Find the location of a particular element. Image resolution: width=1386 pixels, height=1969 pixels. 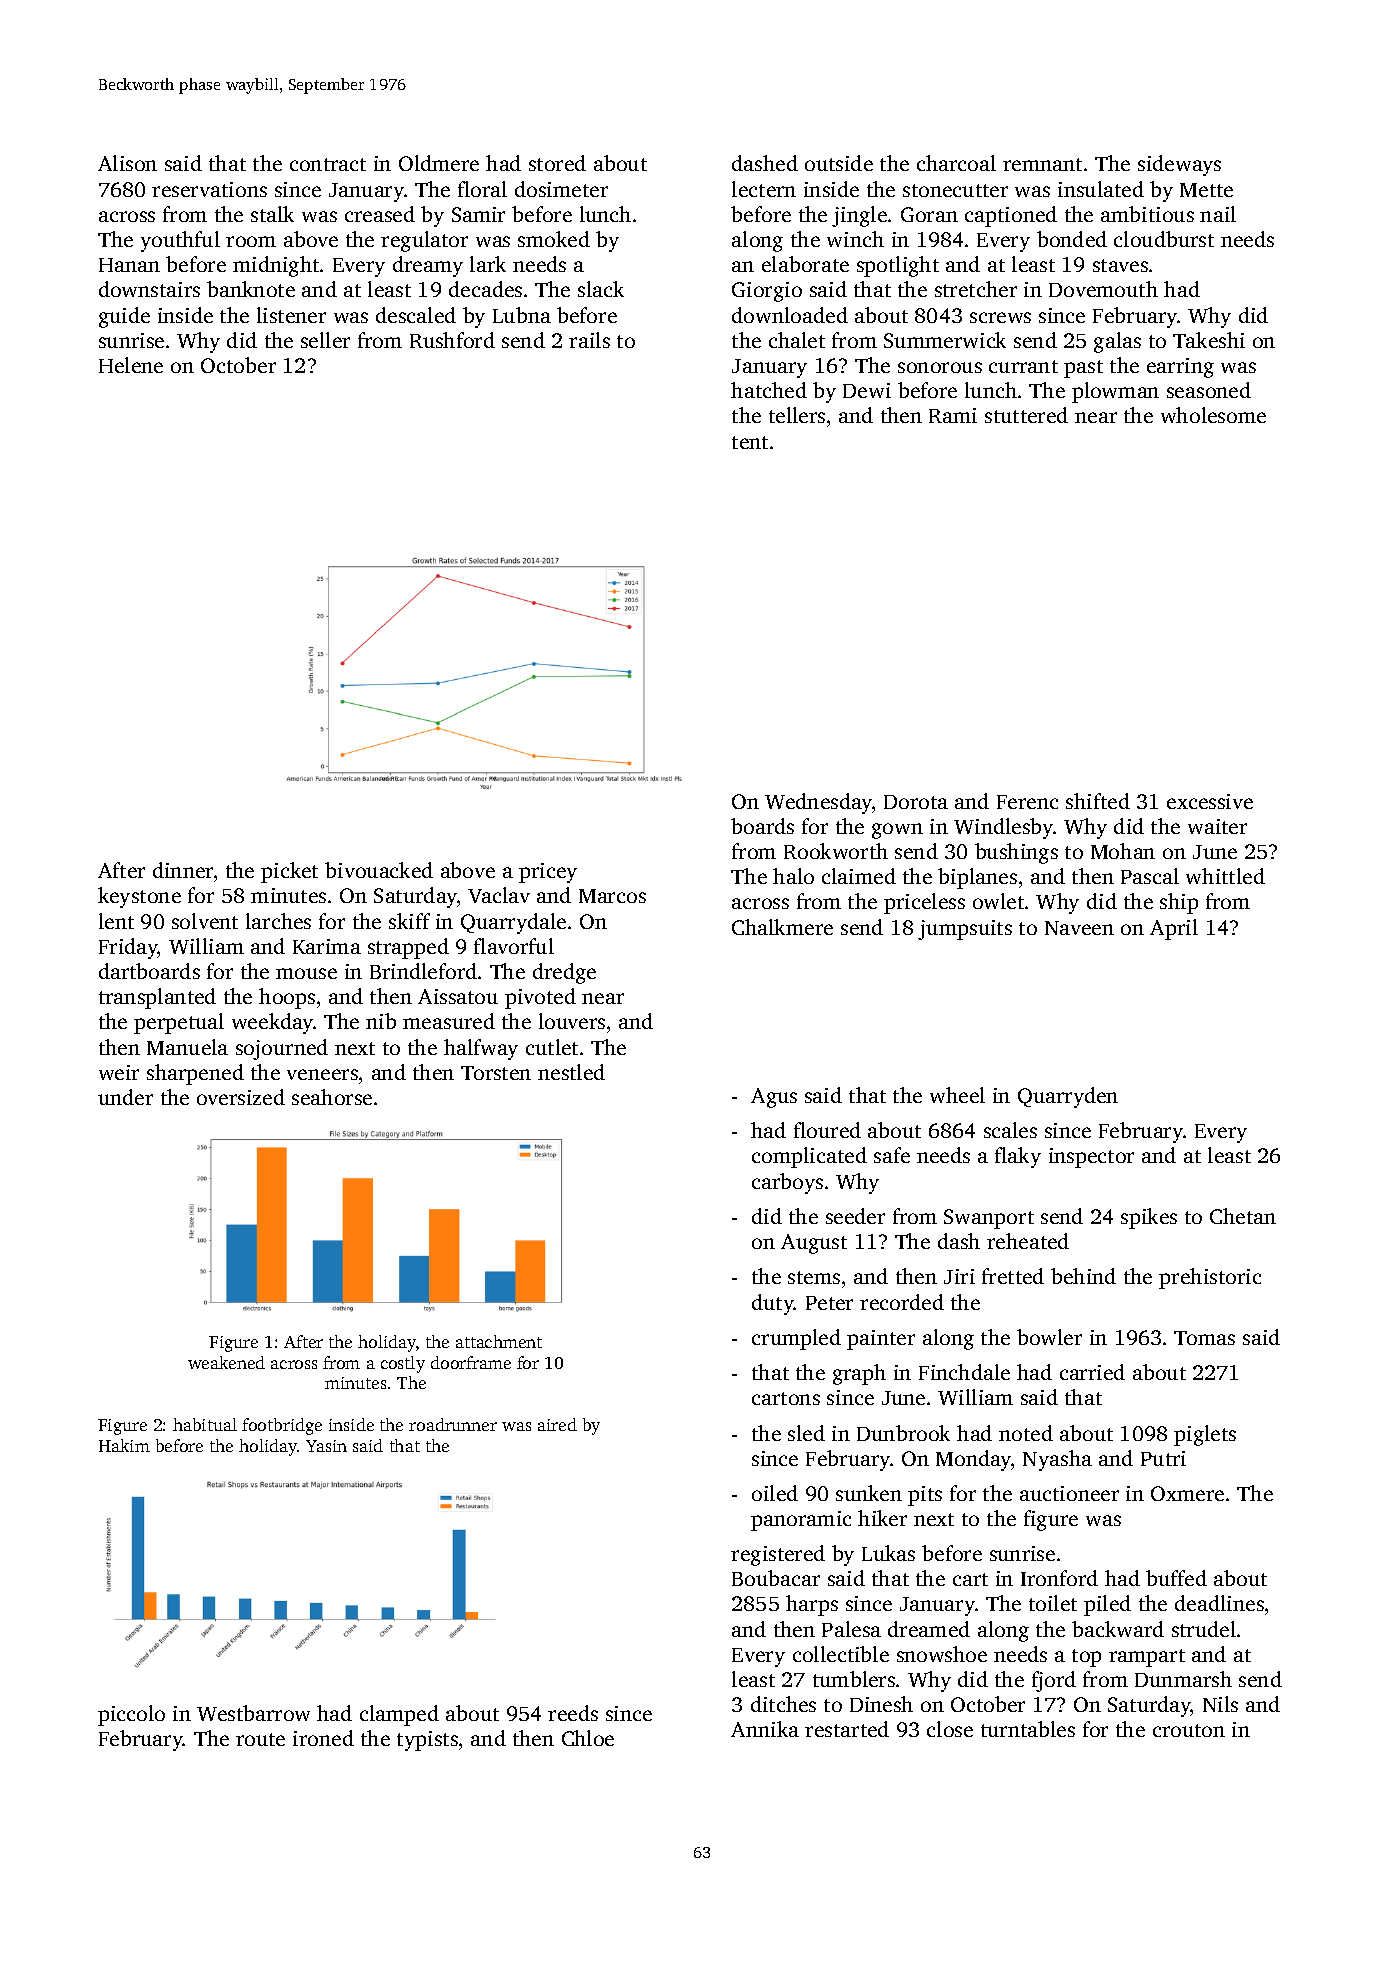

clamped is located at coordinates (399, 1715).
